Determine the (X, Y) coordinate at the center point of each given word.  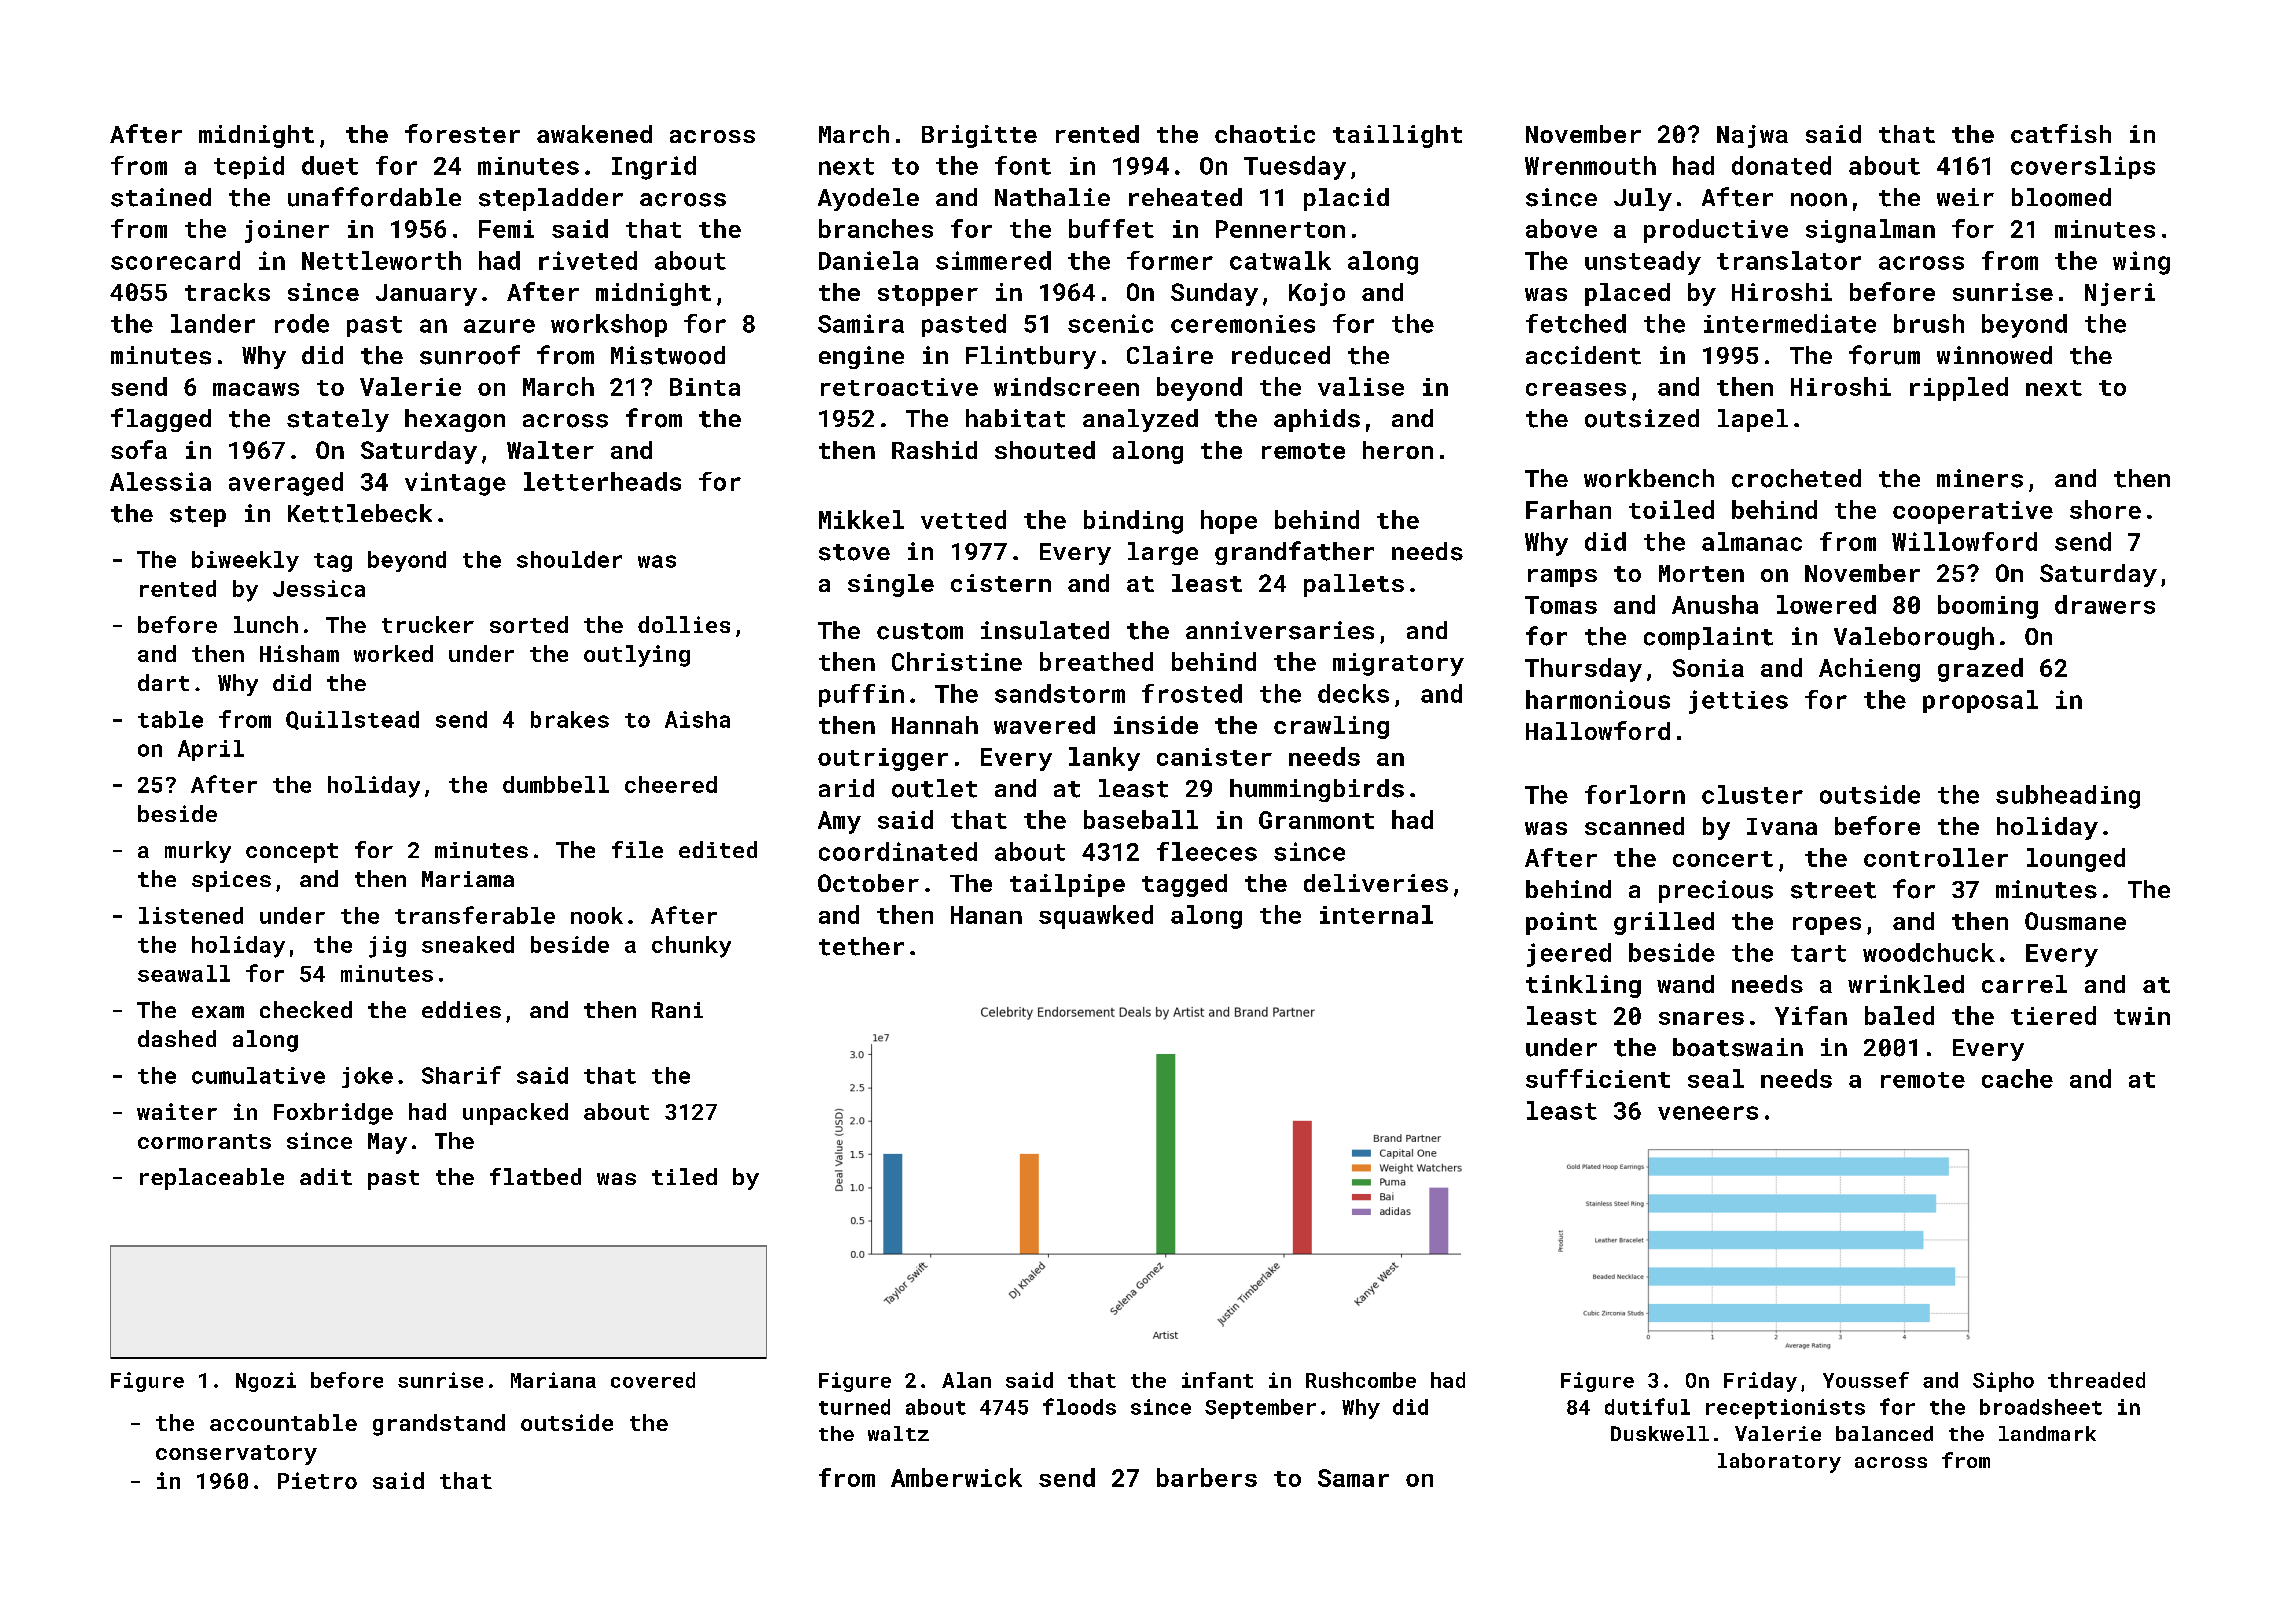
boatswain (1738, 1047)
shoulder (569, 559)
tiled (684, 1176)
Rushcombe (1361, 1380)
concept (292, 853)
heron (1398, 450)
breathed (1096, 661)
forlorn (1635, 794)
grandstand (439, 1425)
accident (1583, 355)
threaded (2096, 1380)
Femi (506, 229)
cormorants (204, 1141)
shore (2105, 509)
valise (1361, 386)
